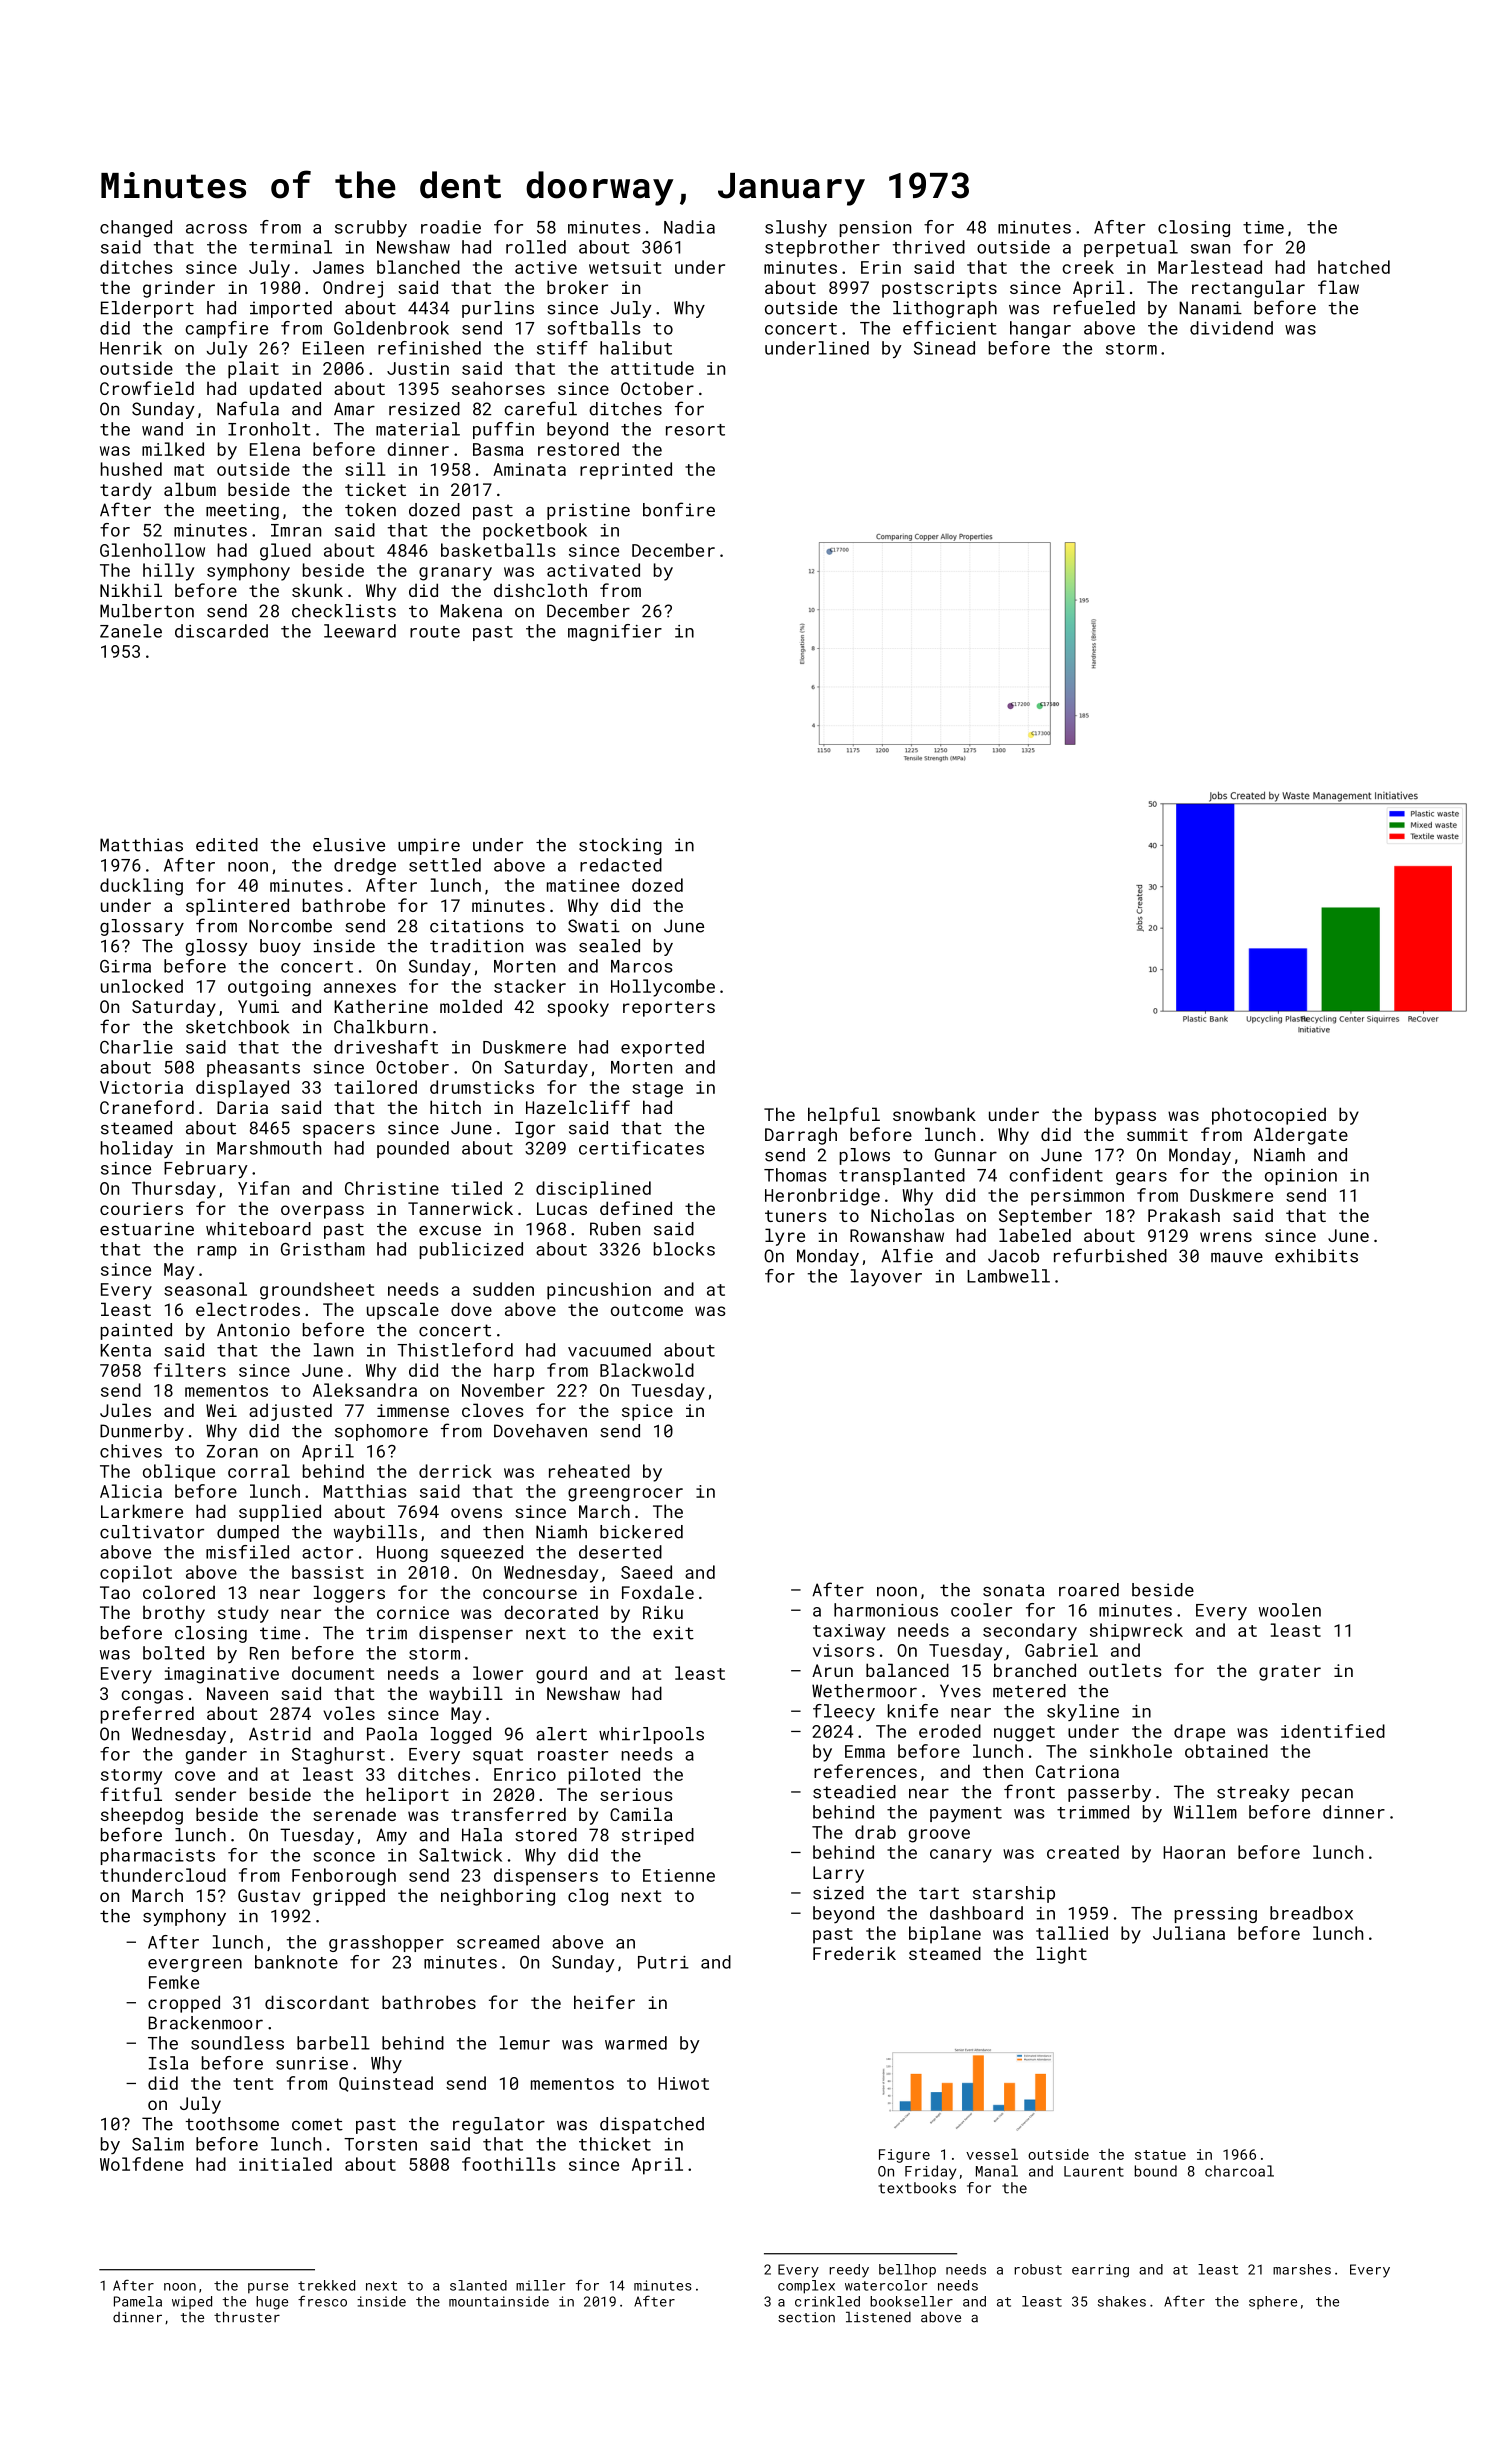  Describe the element at coordinates (1125, 1116) in the screenshot. I see `bypass` at that location.
